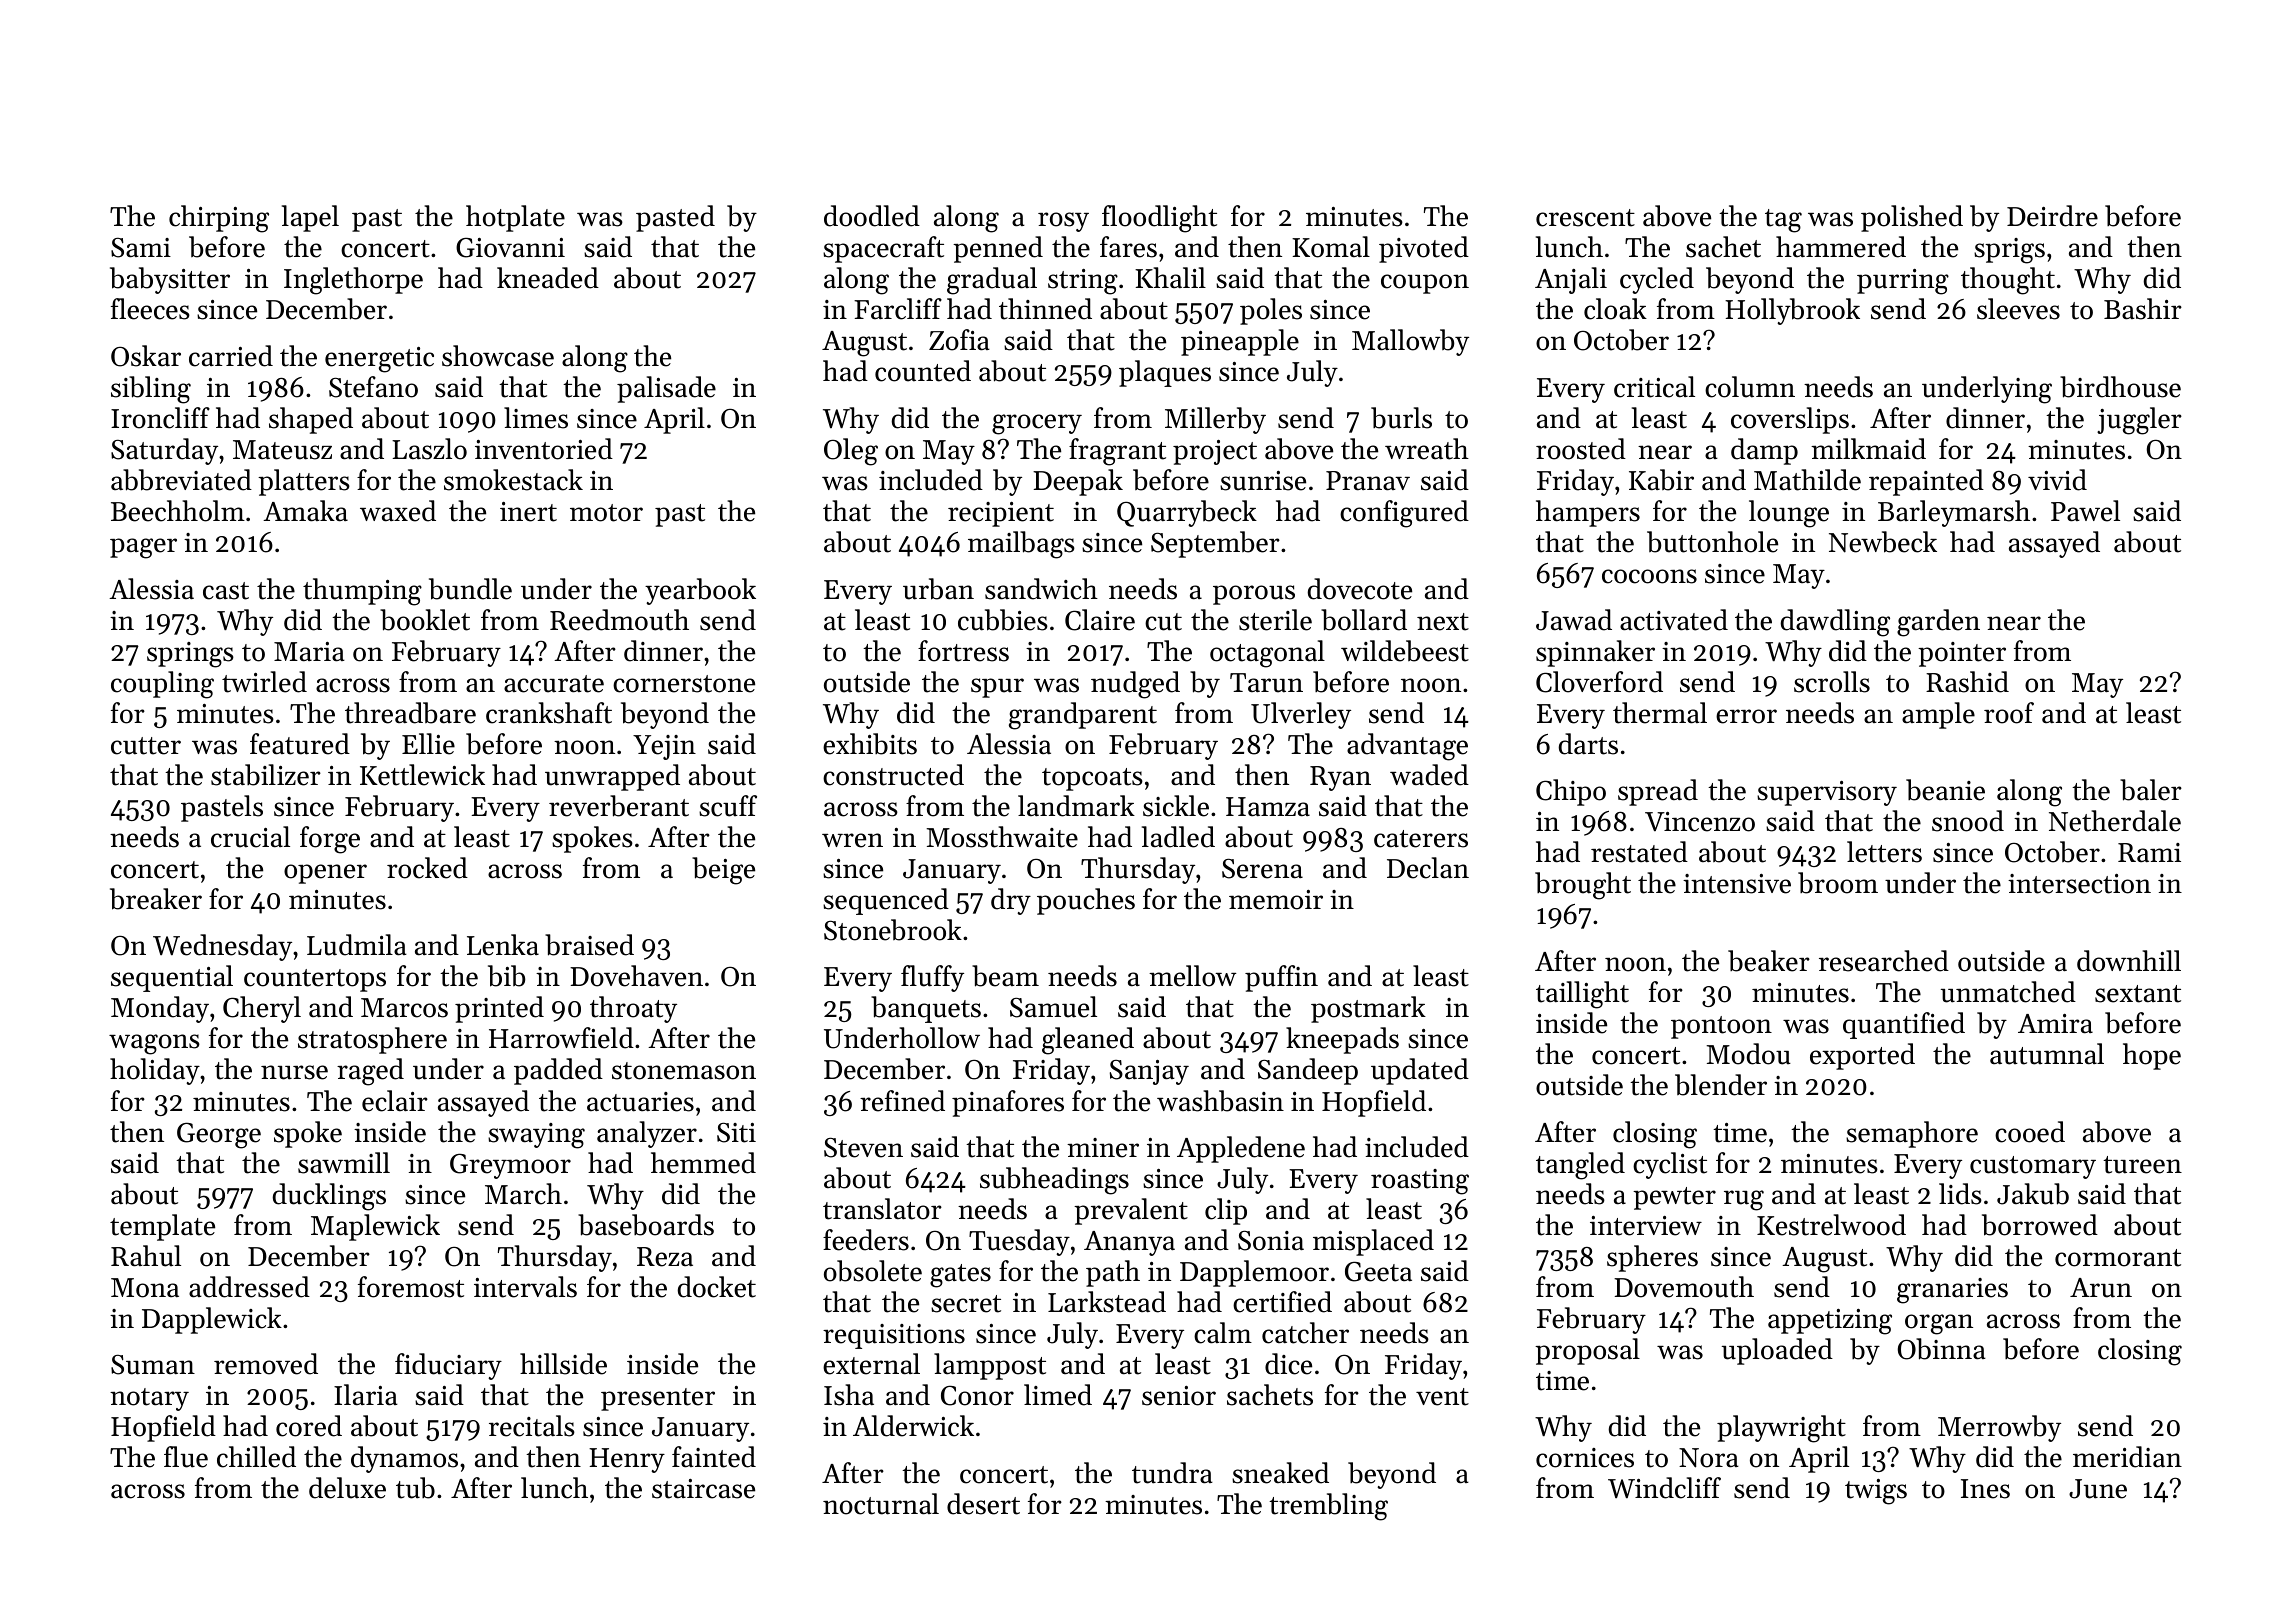  Describe the element at coordinates (1585, 218) in the screenshot. I see `crescent` at that location.
